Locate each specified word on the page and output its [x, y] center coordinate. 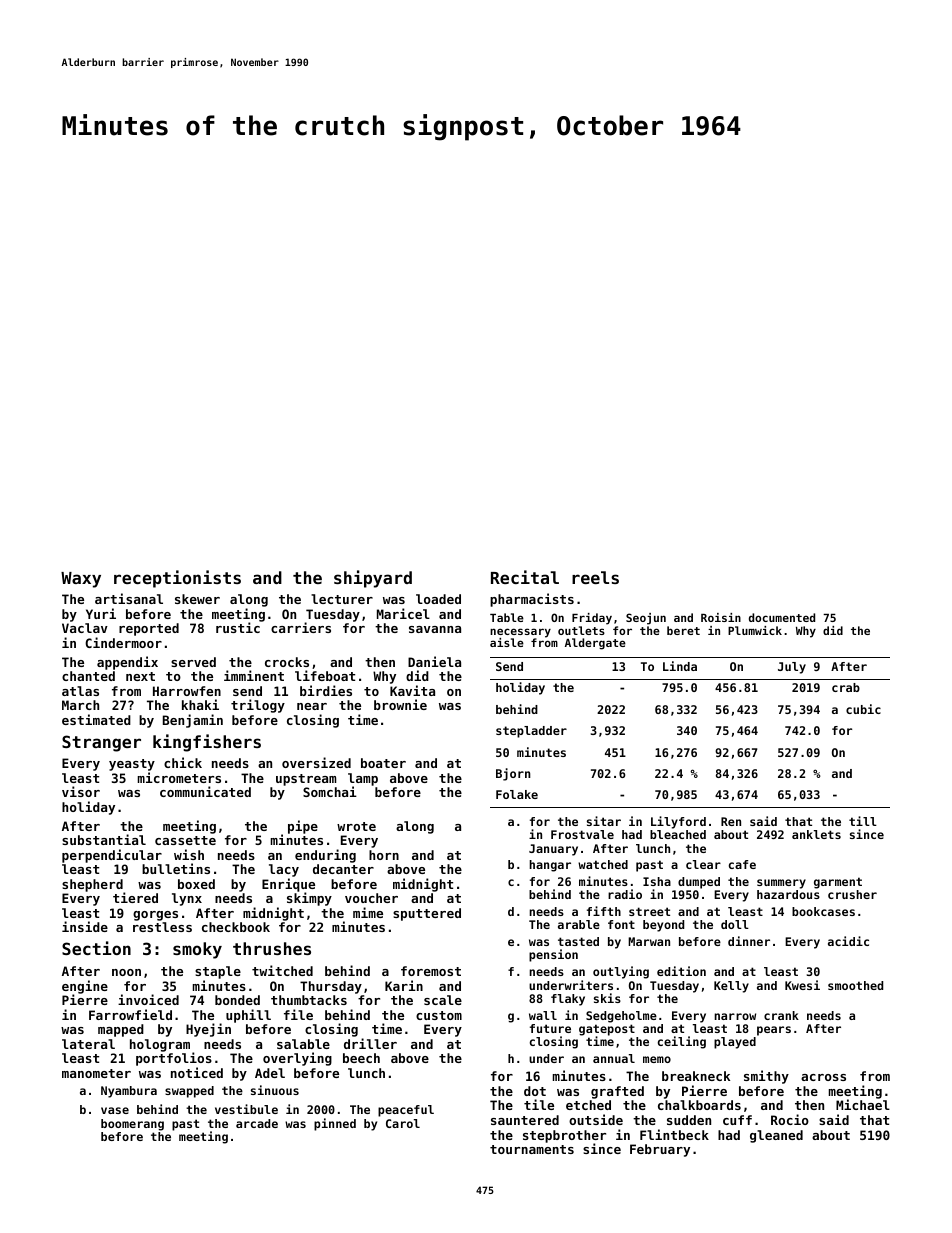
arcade [257, 1123]
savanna [435, 629]
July [792, 668]
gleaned [776, 1136]
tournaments [532, 1149]
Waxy [81, 580]
